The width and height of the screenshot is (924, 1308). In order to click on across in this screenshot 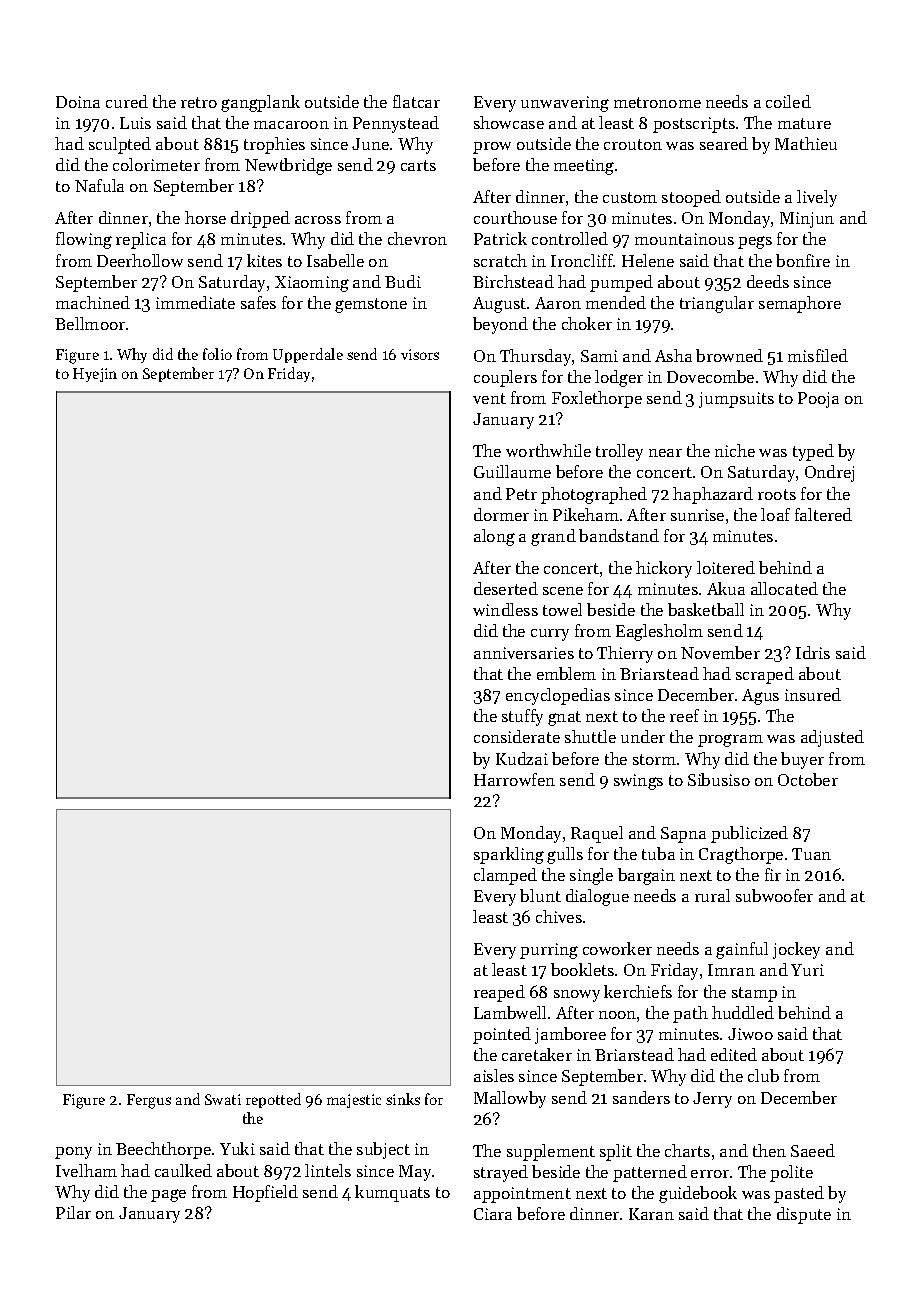, I will do `click(318, 220)`.
